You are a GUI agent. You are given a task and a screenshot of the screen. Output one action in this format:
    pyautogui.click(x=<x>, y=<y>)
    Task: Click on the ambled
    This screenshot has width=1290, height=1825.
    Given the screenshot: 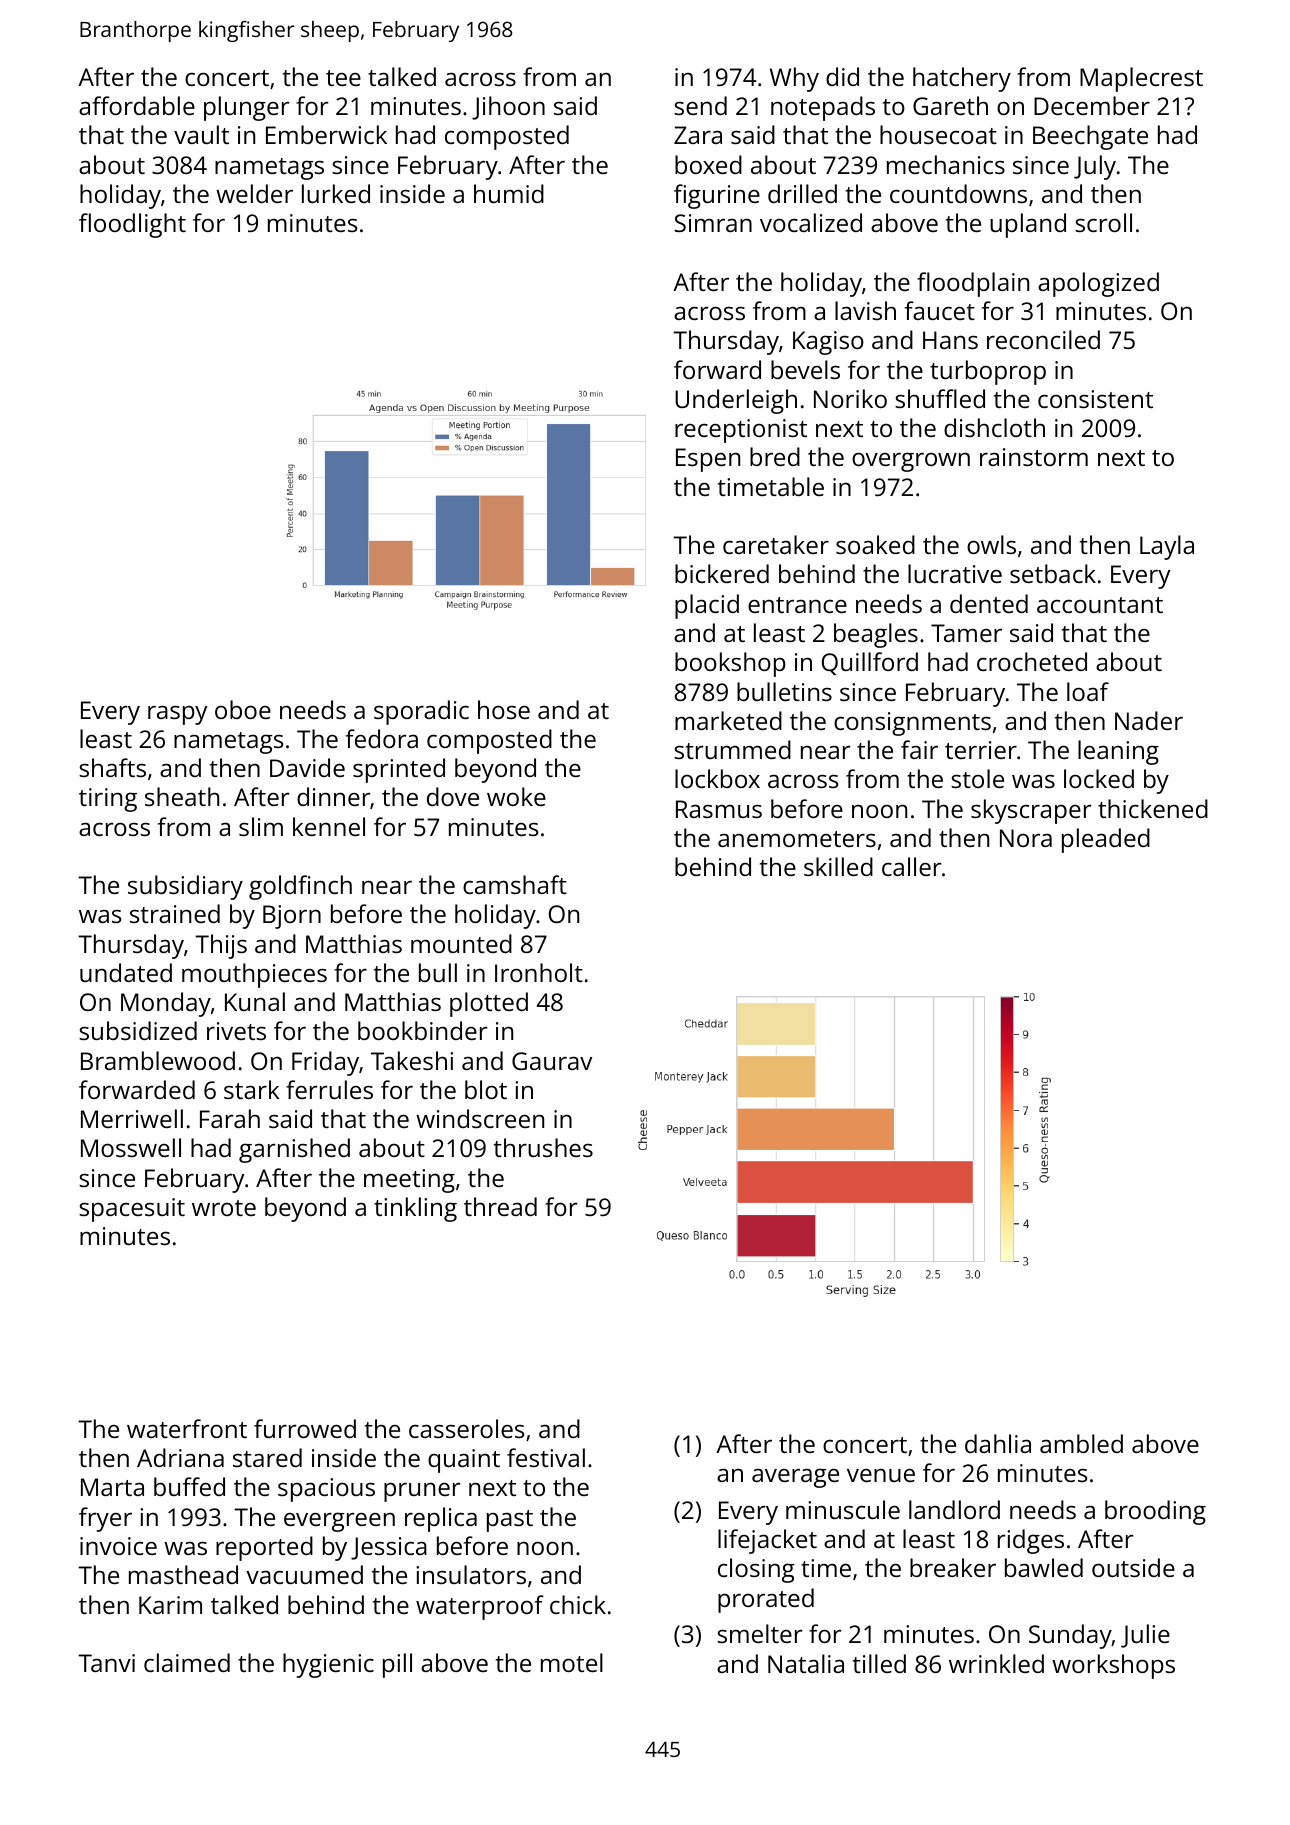 What is the action you would take?
    pyautogui.click(x=1081, y=1443)
